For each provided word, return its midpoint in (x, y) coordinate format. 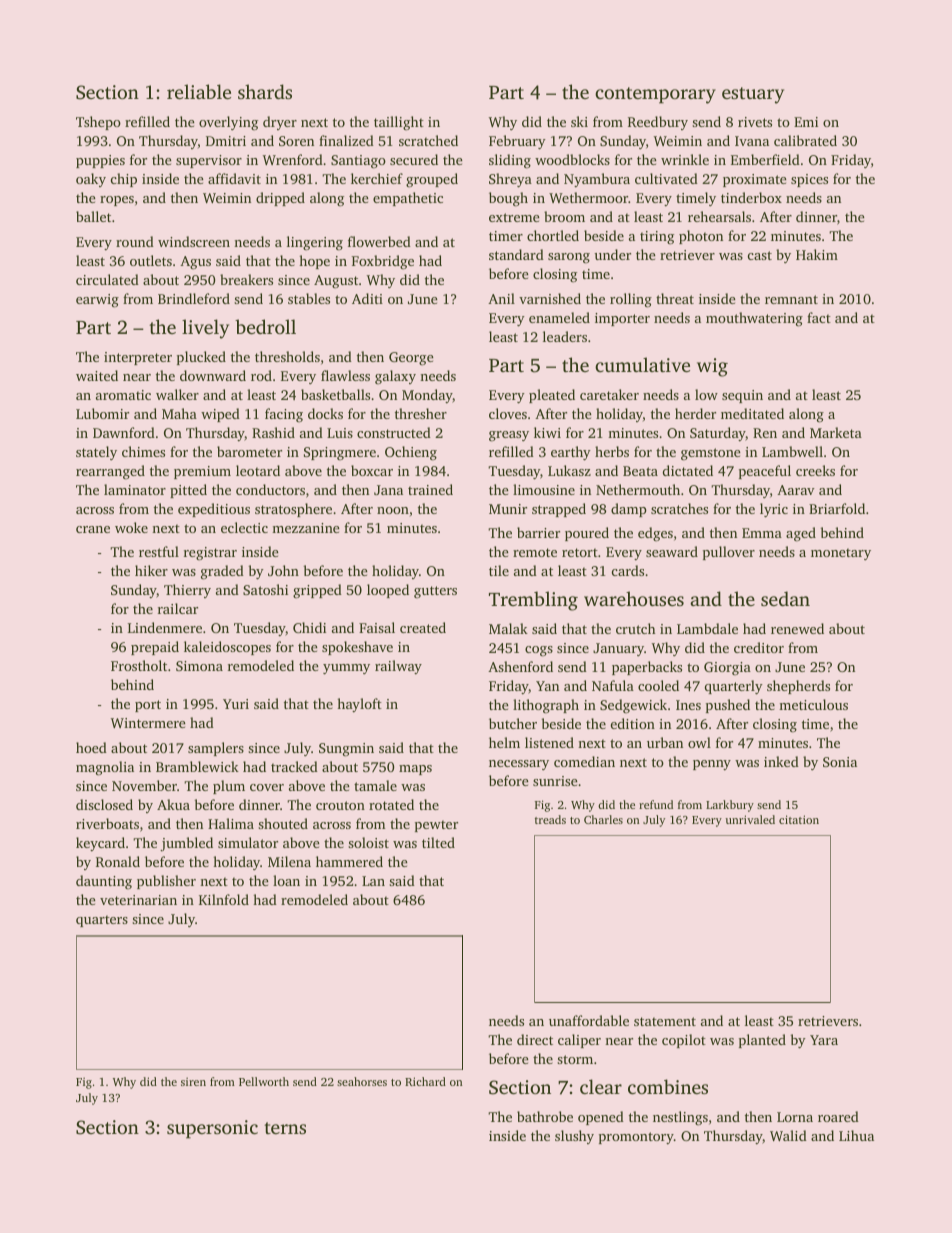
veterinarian (138, 900)
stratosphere (293, 510)
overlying (228, 123)
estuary (753, 95)
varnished (550, 298)
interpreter (138, 358)
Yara (824, 1040)
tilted (438, 842)
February (517, 142)
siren (193, 1081)
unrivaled (750, 819)
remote (535, 552)
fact (819, 317)
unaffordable (589, 1020)
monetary (841, 554)
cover (267, 787)
